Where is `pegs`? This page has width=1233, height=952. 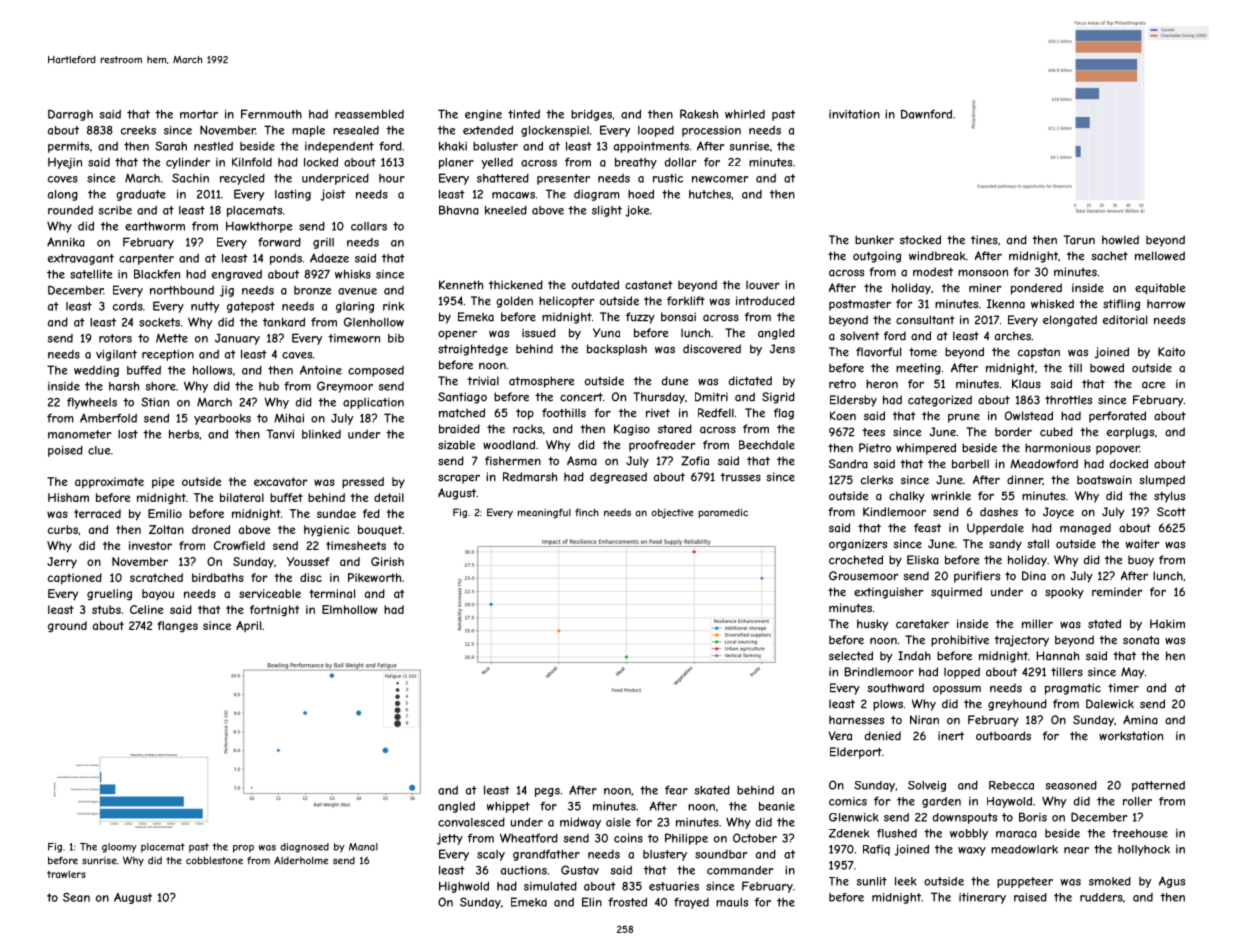
pegs is located at coordinates (547, 792).
